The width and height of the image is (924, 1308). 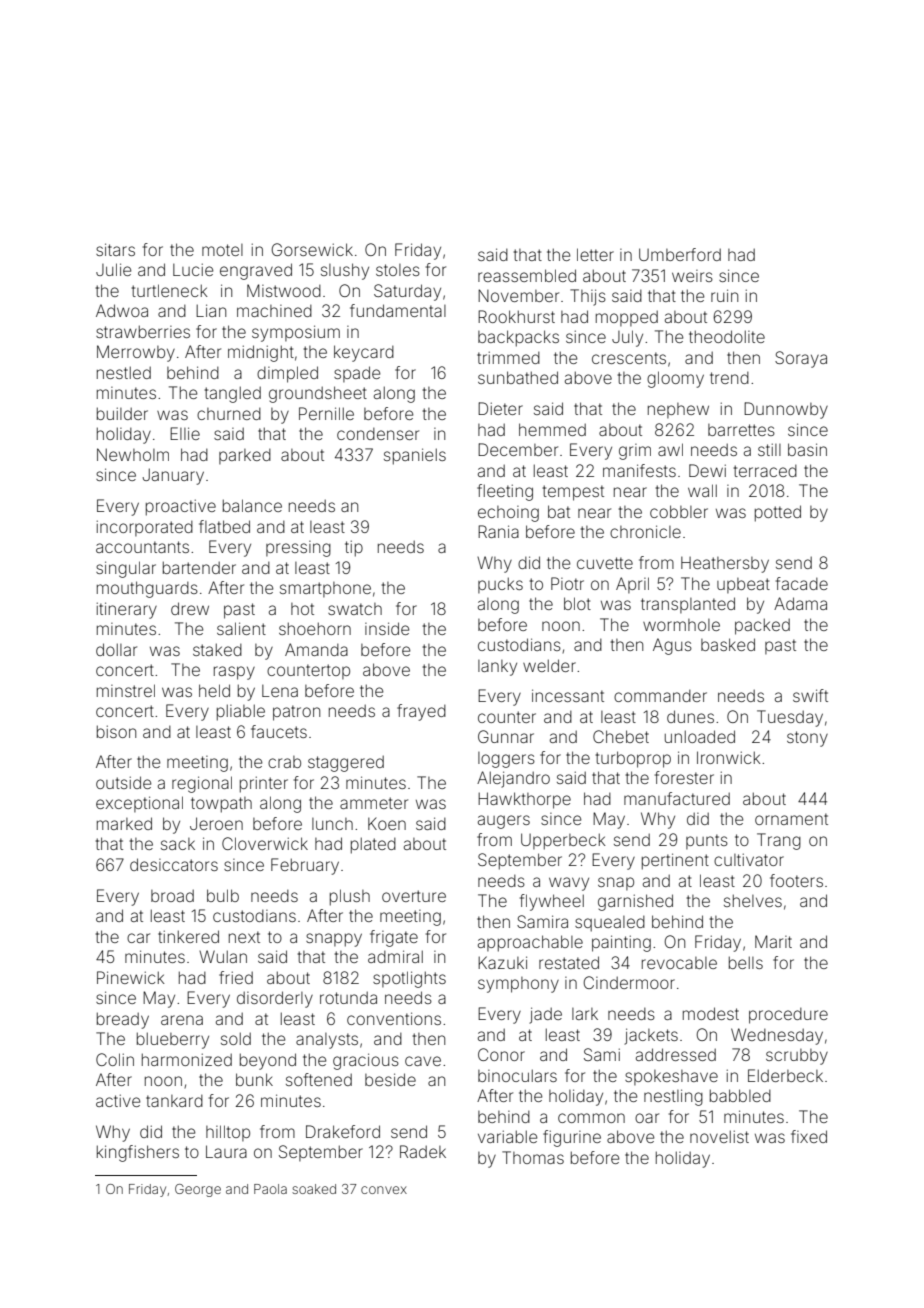 What do you see at coordinates (174, 1101) in the image?
I see `tankard` at bounding box center [174, 1101].
